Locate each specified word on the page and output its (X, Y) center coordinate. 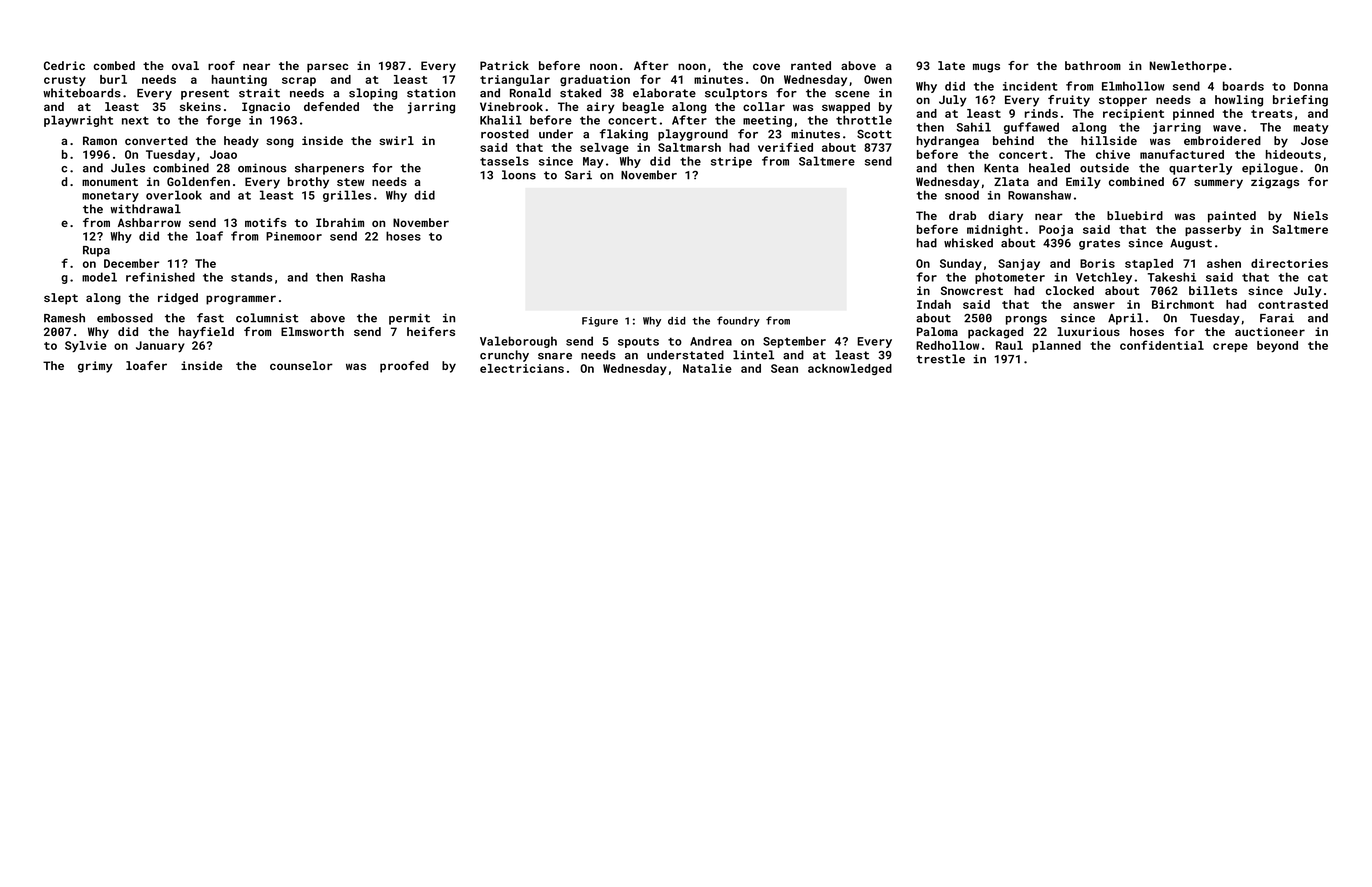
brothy (308, 183)
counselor (301, 365)
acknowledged (850, 369)
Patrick (504, 65)
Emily (1083, 183)
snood (962, 195)
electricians (522, 368)
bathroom (1093, 65)
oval (185, 65)
